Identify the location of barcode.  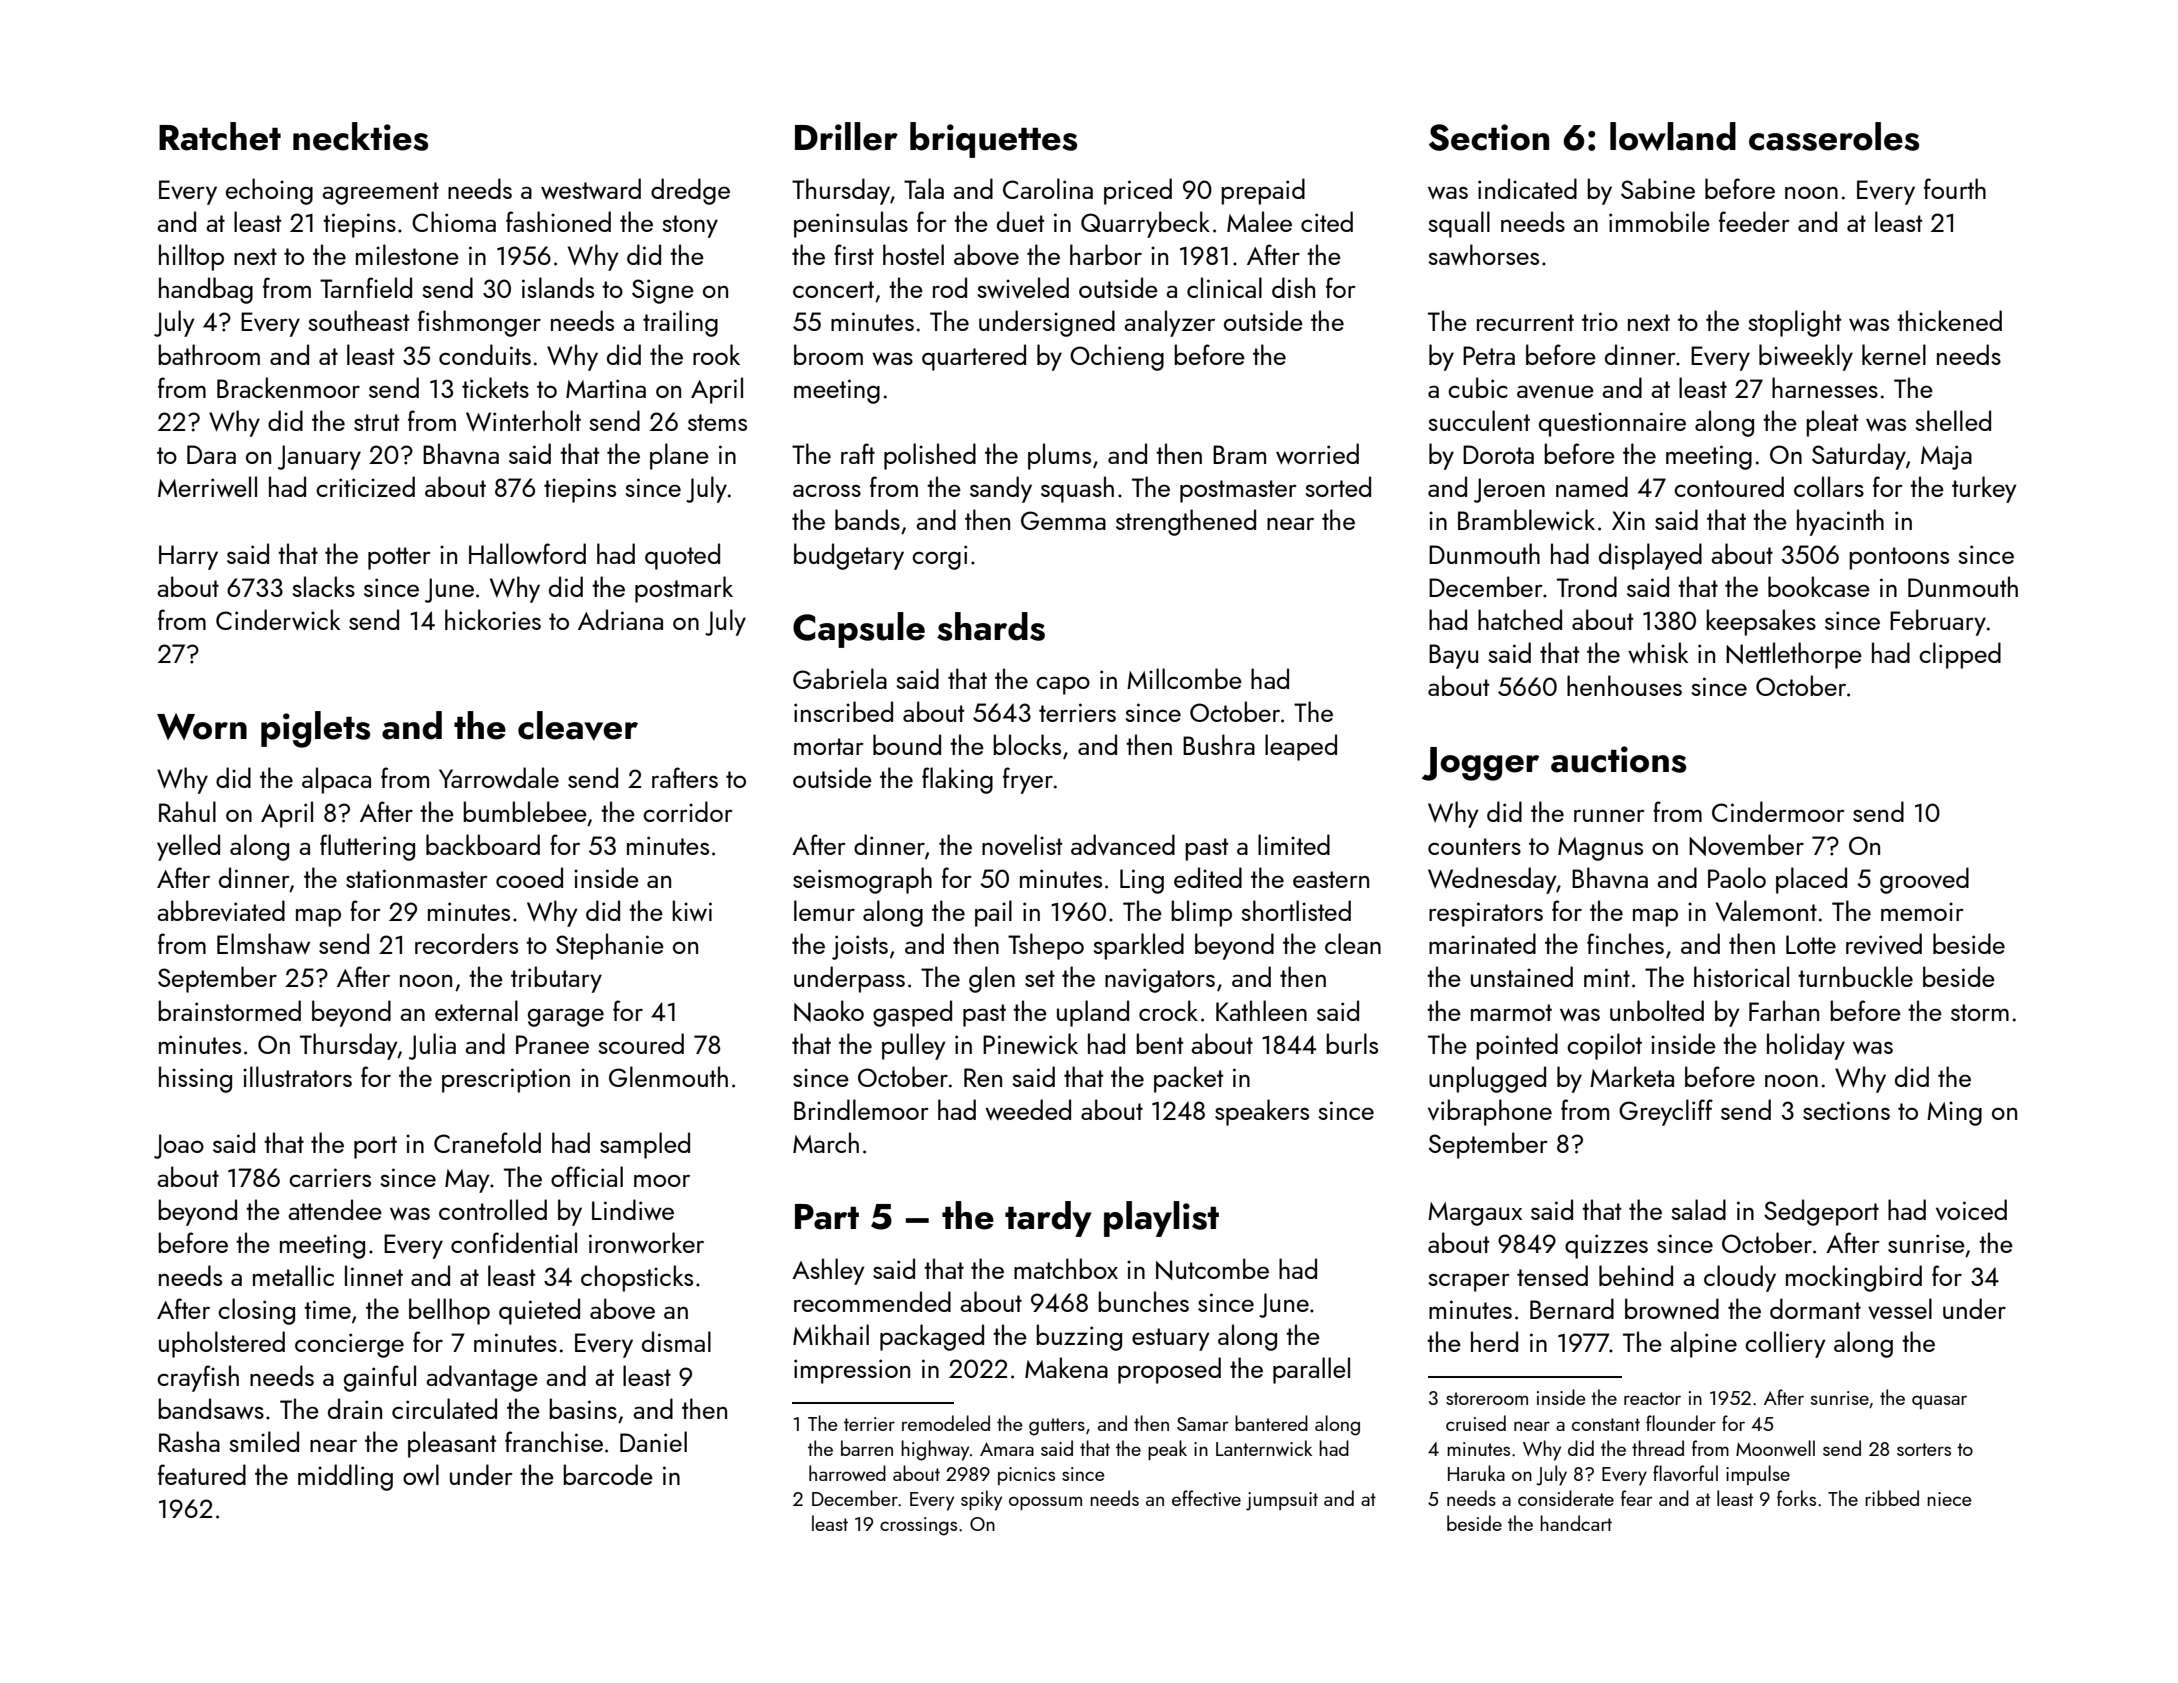
(608, 1474).
